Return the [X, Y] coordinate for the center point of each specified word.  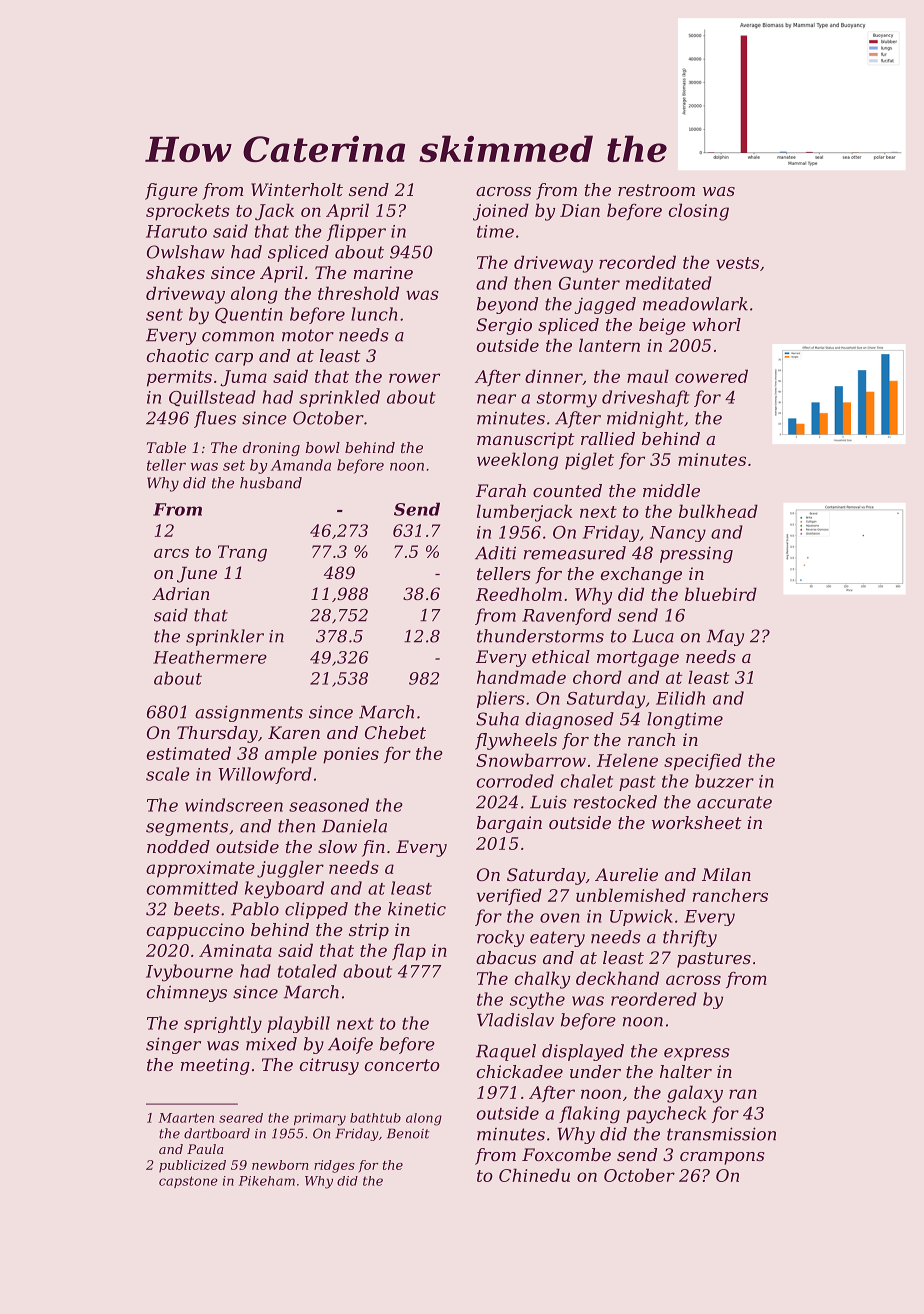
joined [501, 212]
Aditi [495, 553]
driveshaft [646, 398]
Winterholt [297, 189]
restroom [656, 190]
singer [173, 1045]
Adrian [181, 593]
